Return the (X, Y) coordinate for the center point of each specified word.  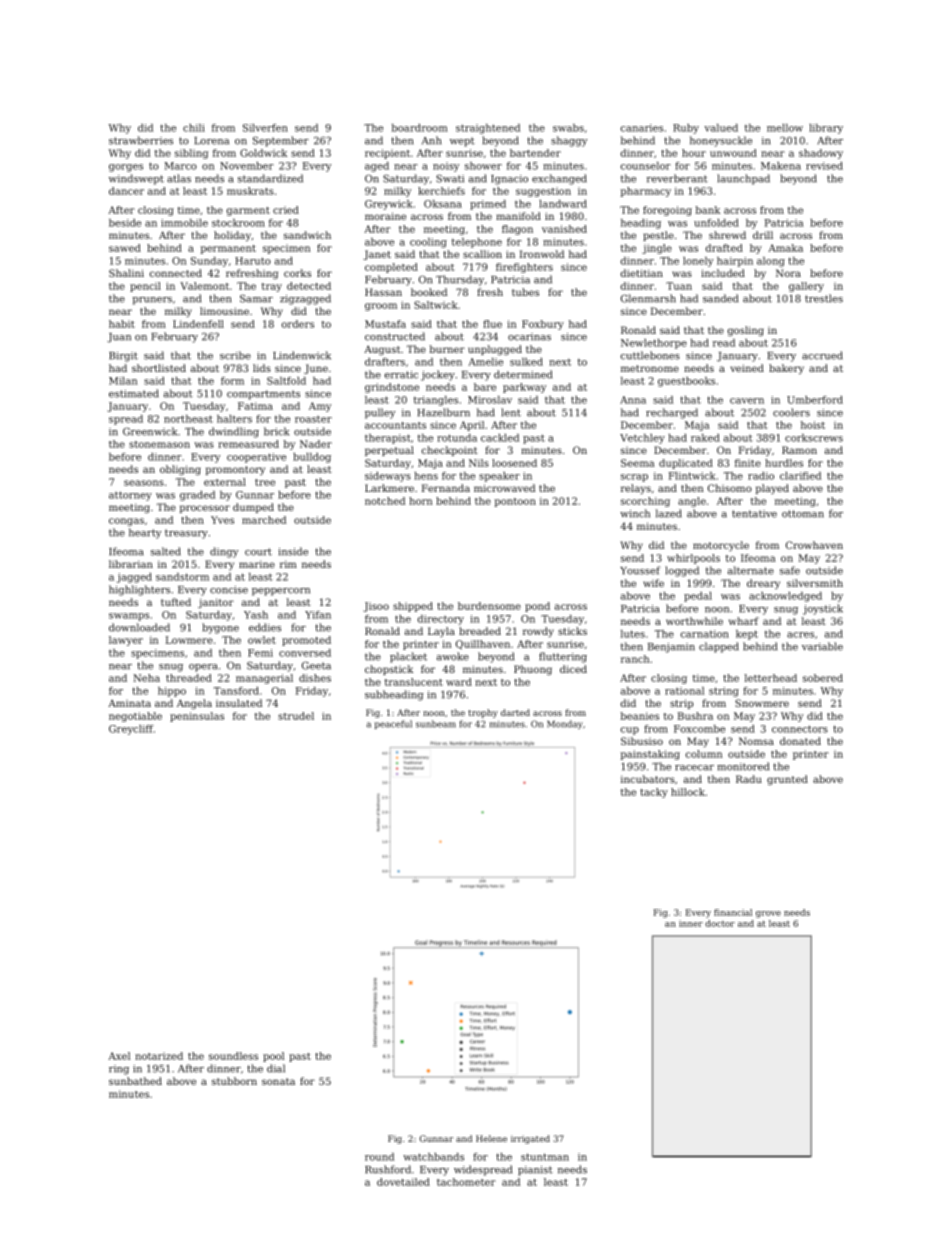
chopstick (389, 670)
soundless (233, 1056)
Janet (377, 255)
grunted (787, 780)
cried (286, 210)
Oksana (443, 204)
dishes (315, 678)
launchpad (743, 179)
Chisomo (730, 488)
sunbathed (135, 1081)
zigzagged (305, 299)
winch (635, 513)
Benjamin (671, 648)
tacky (654, 793)
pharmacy (646, 192)
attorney (130, 496)
